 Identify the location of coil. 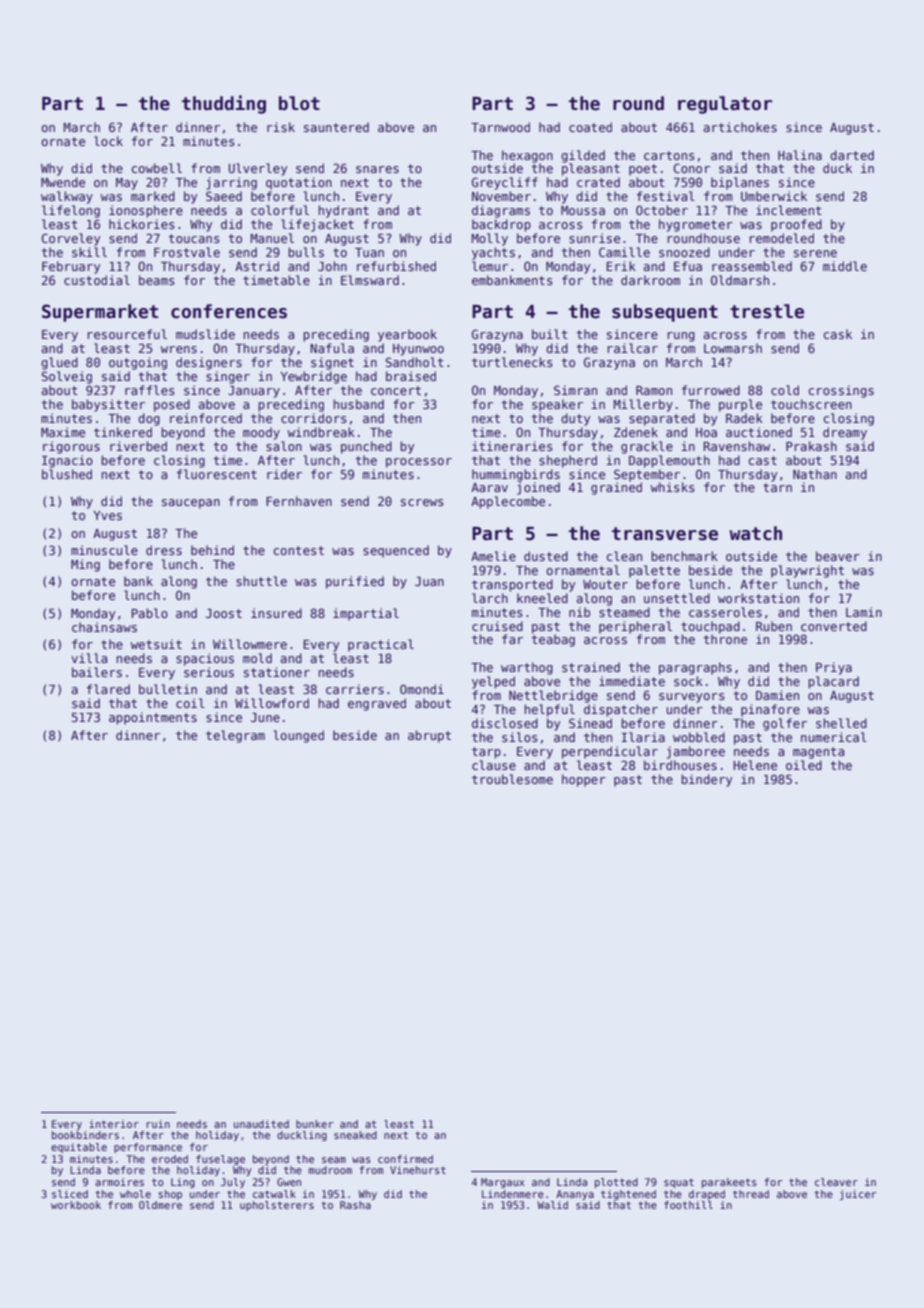
(190, 703).
